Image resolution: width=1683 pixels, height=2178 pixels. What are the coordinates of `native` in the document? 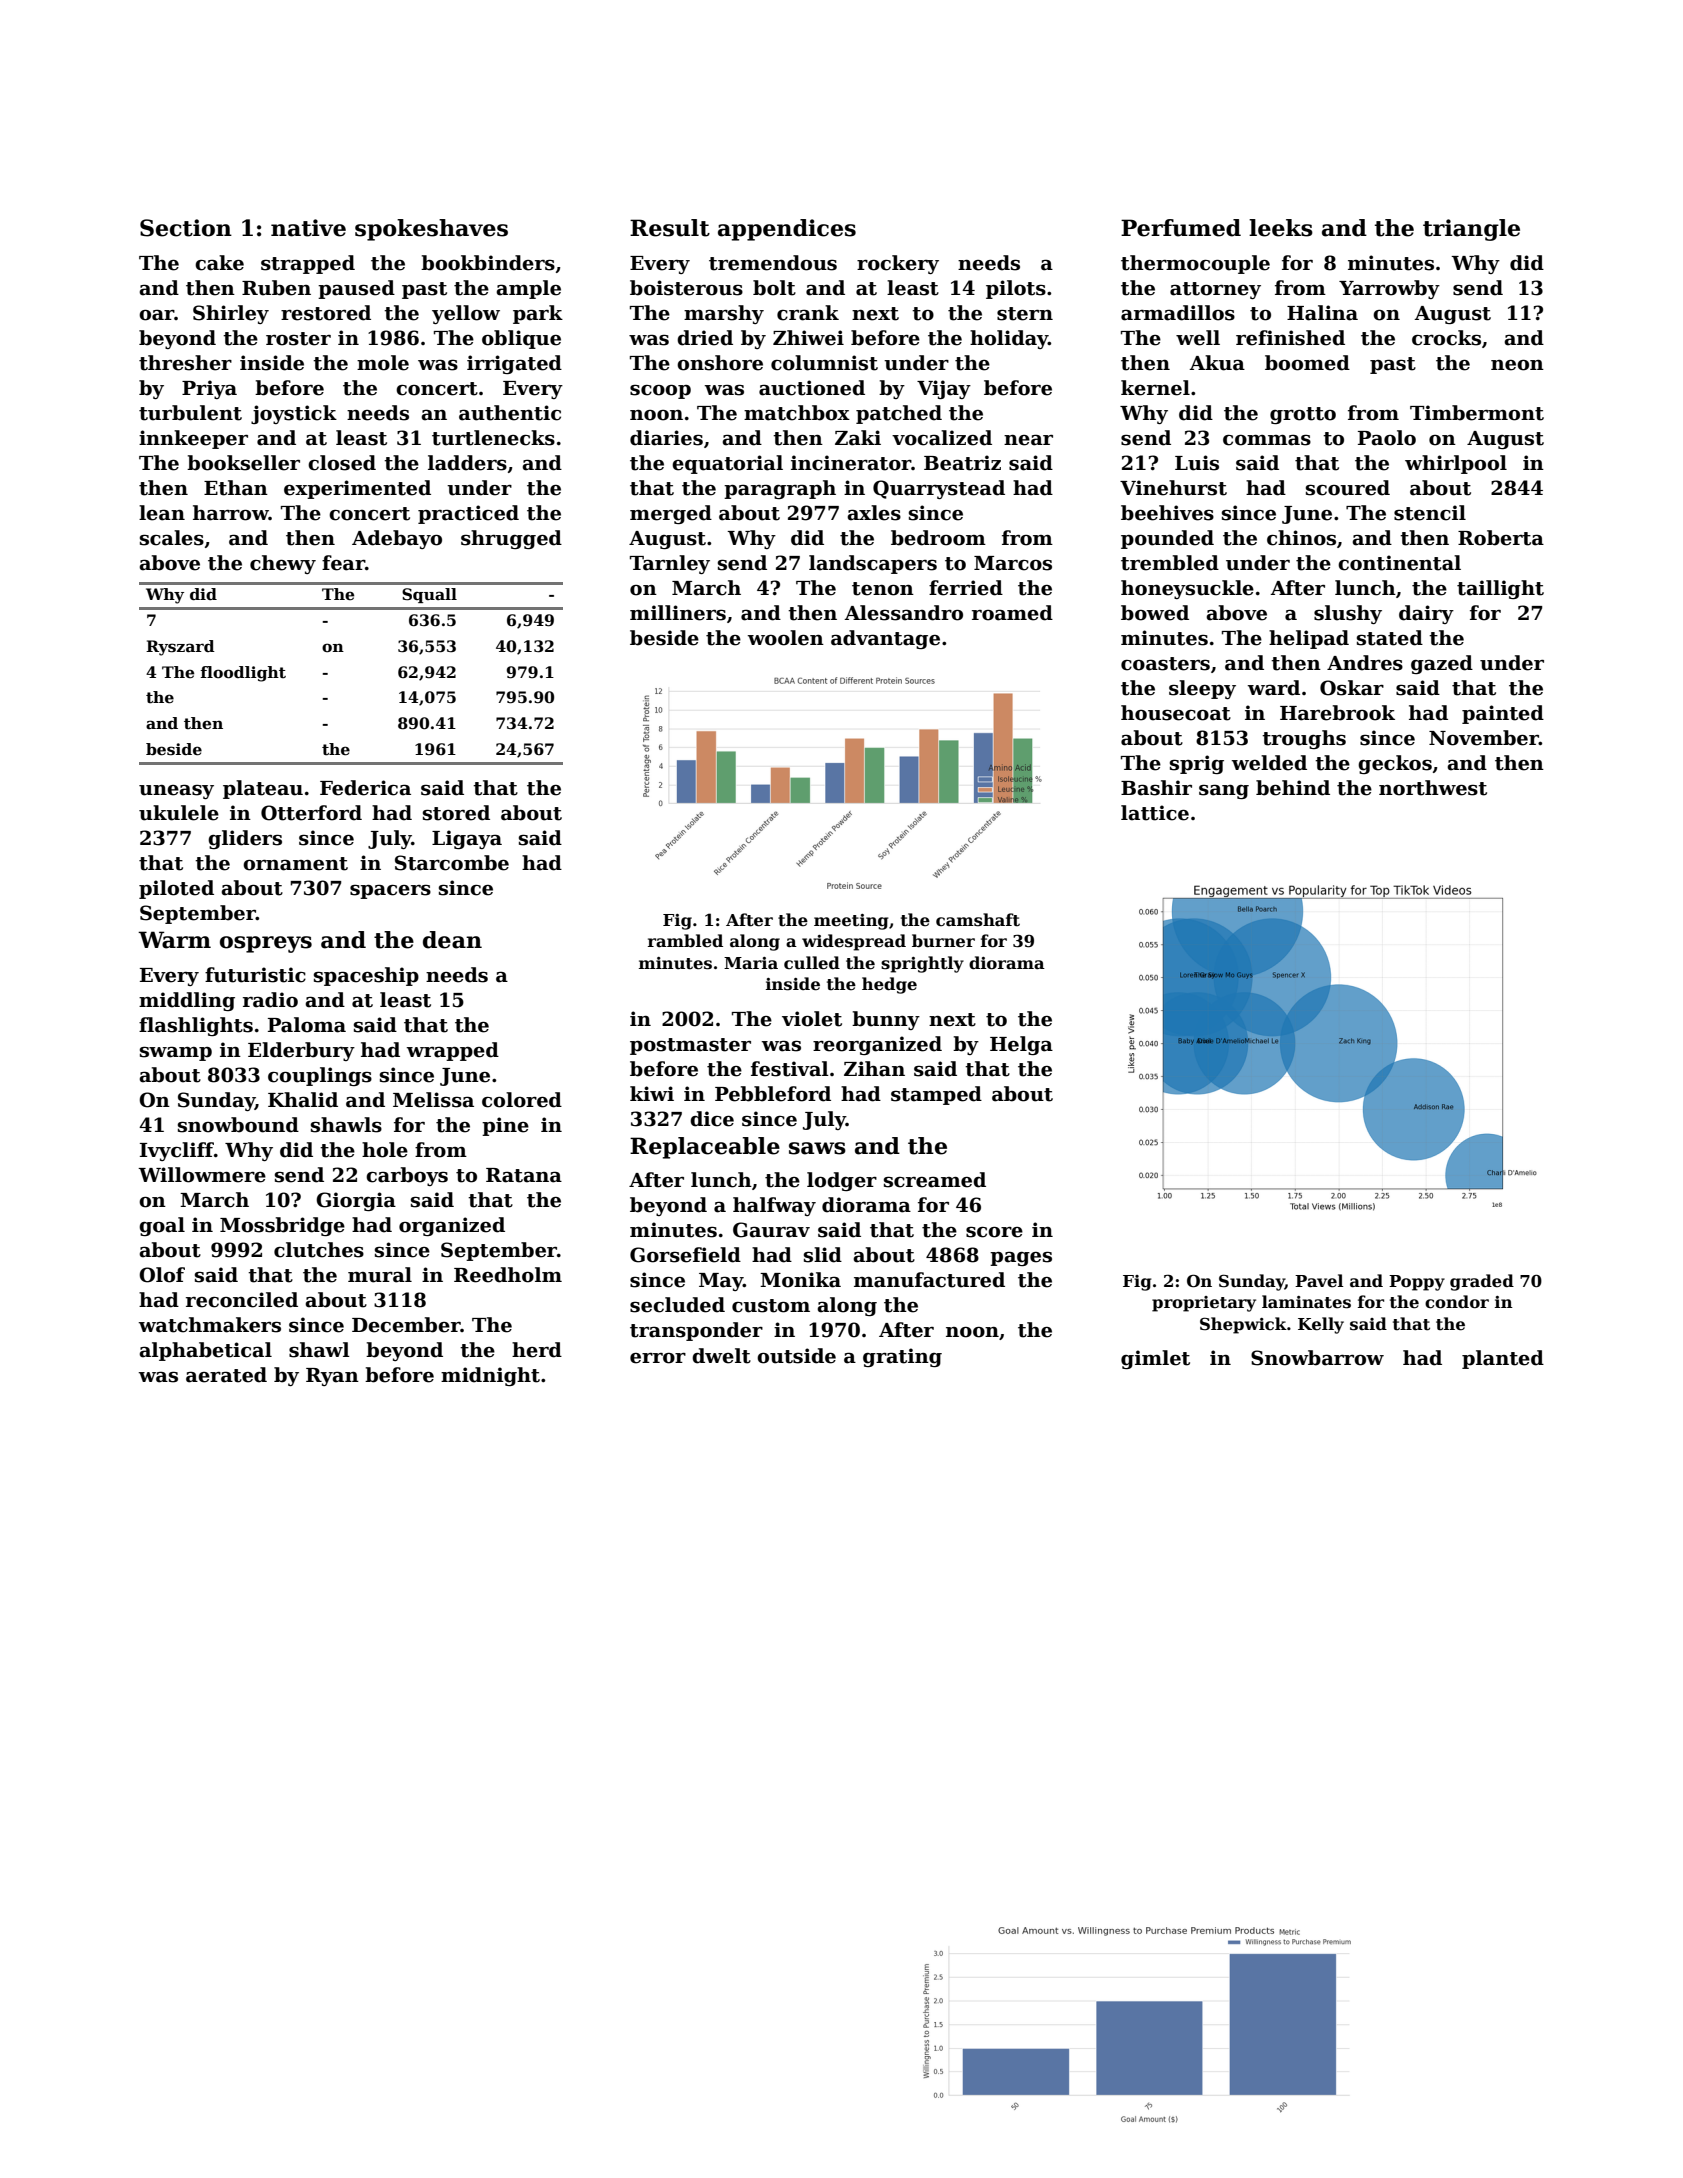 It's located at (308, 228).
